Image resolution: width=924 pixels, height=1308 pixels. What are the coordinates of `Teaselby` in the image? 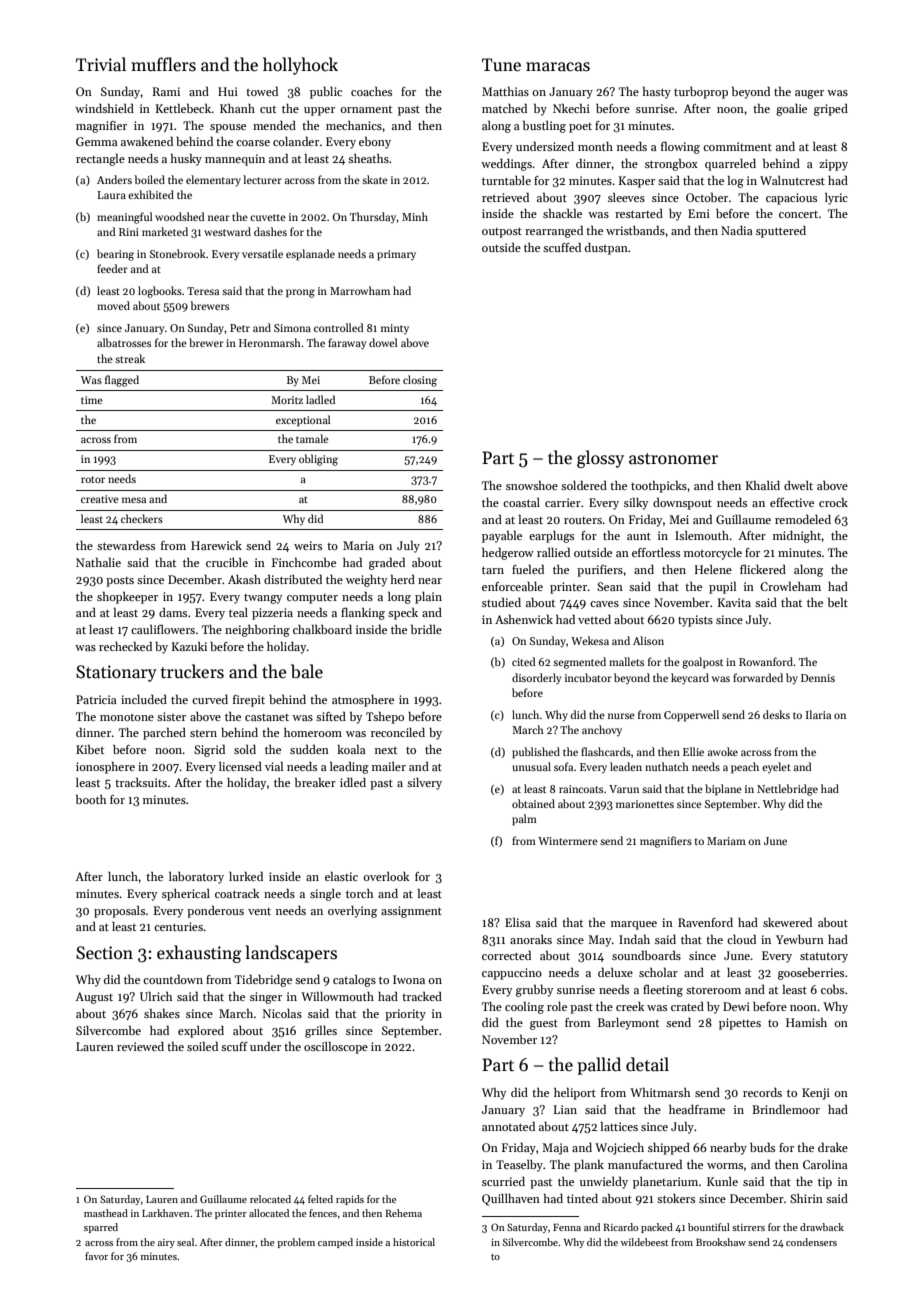 It's located at (519, 1166).
